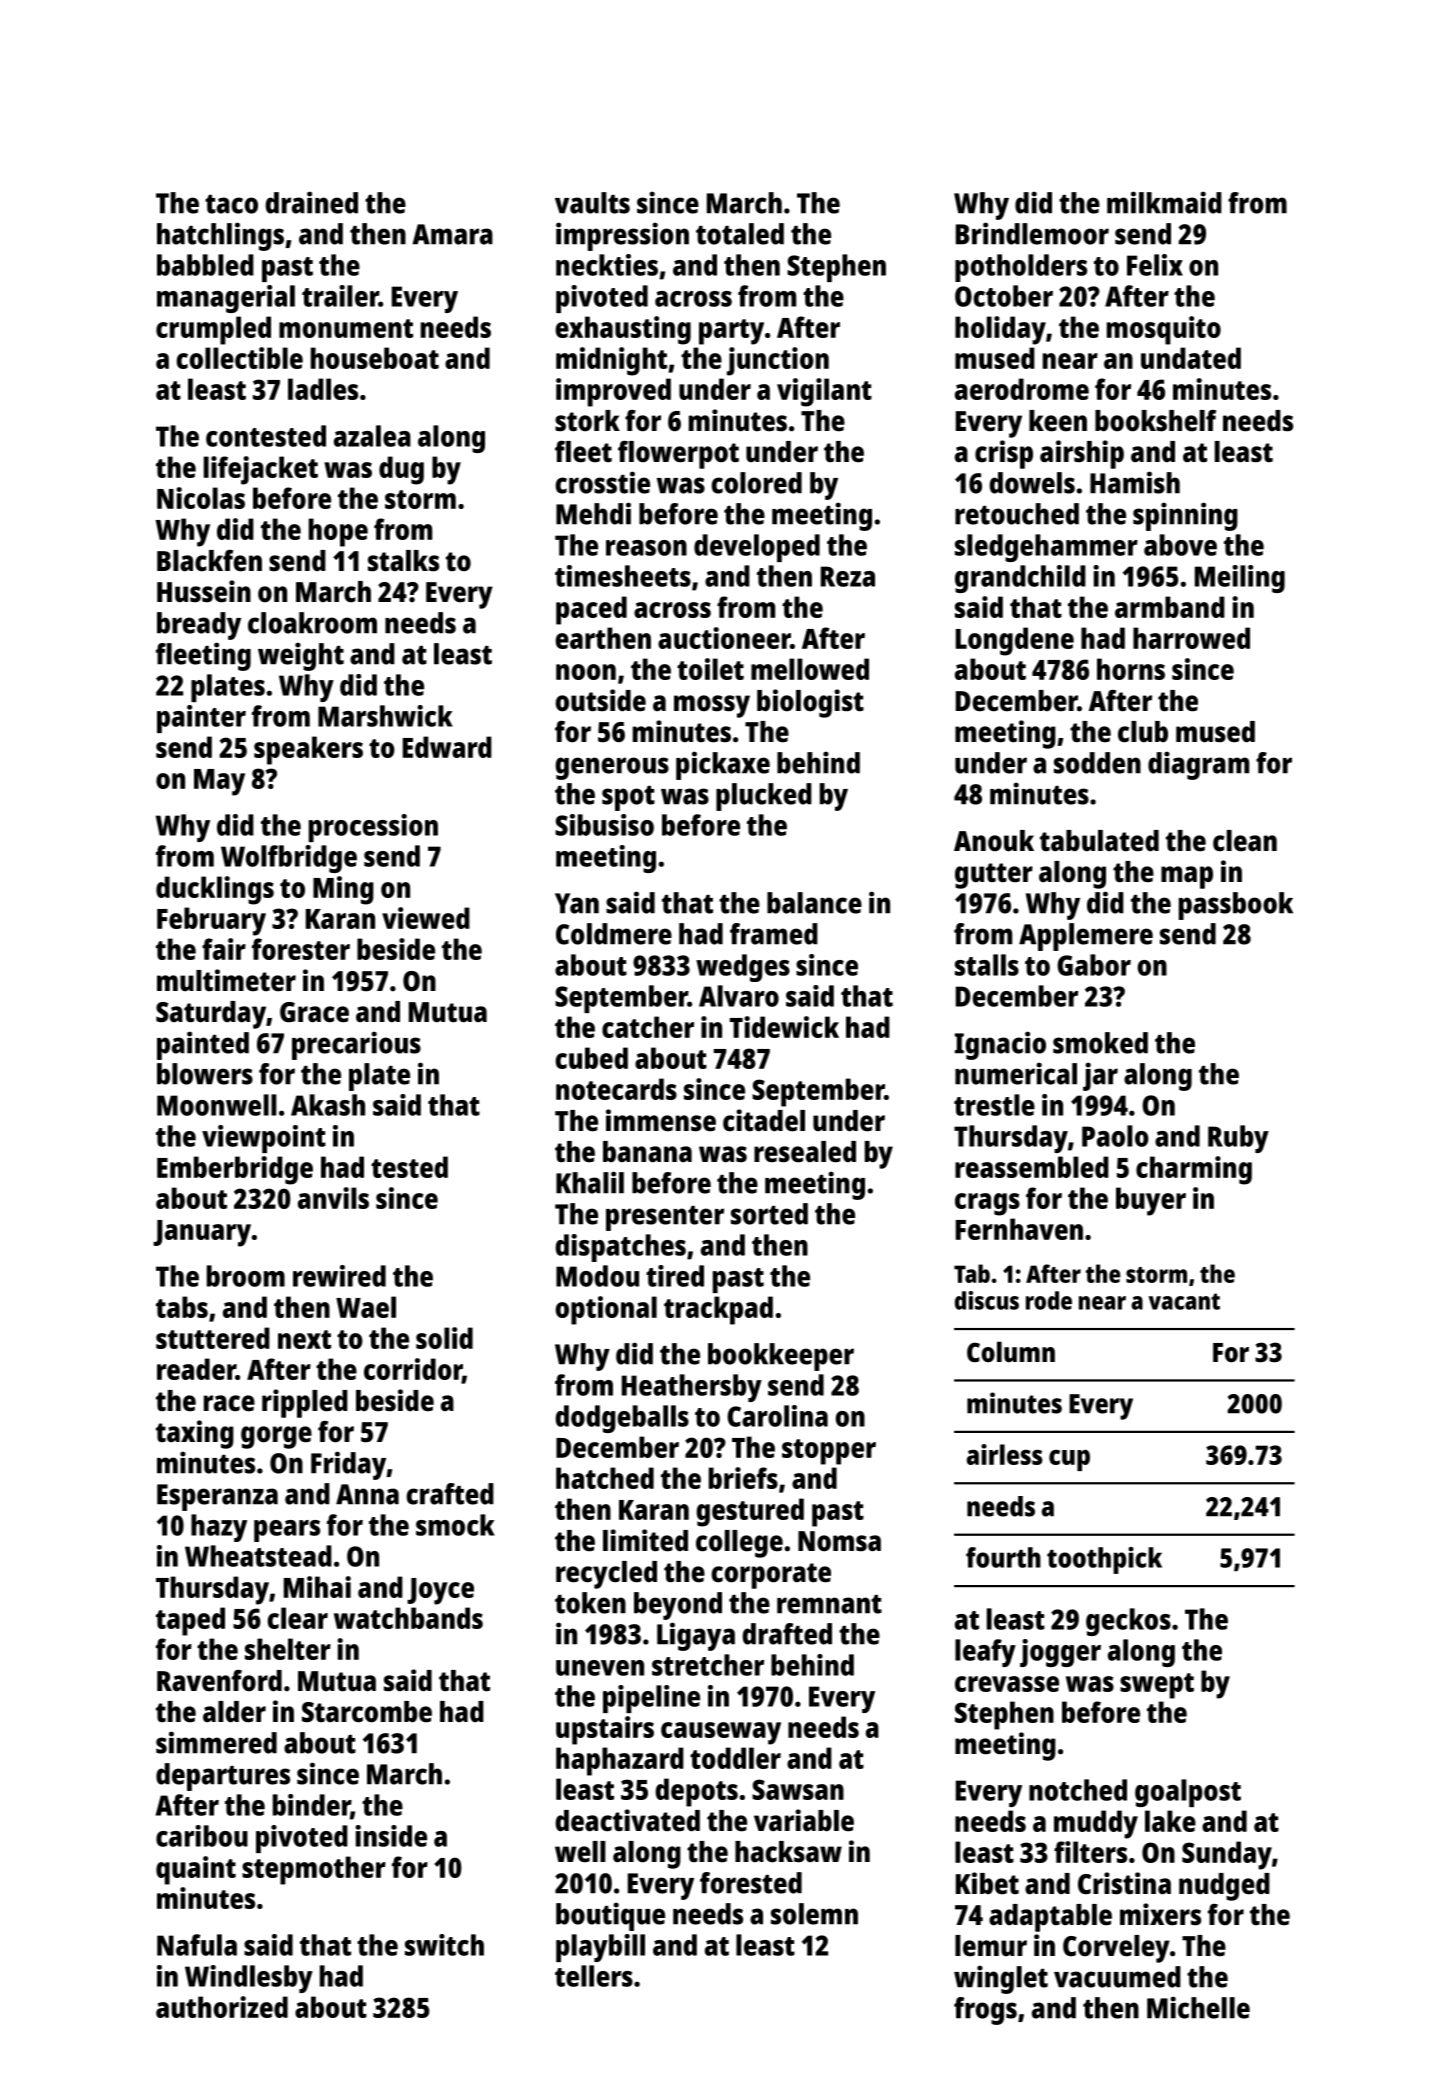 Image resolution: width=1450 pixels, height=2100 pixels. What do you see at coordinates (1191, 358) in the screenshot?
I see `undated` at bounding box center [1191, 358].
